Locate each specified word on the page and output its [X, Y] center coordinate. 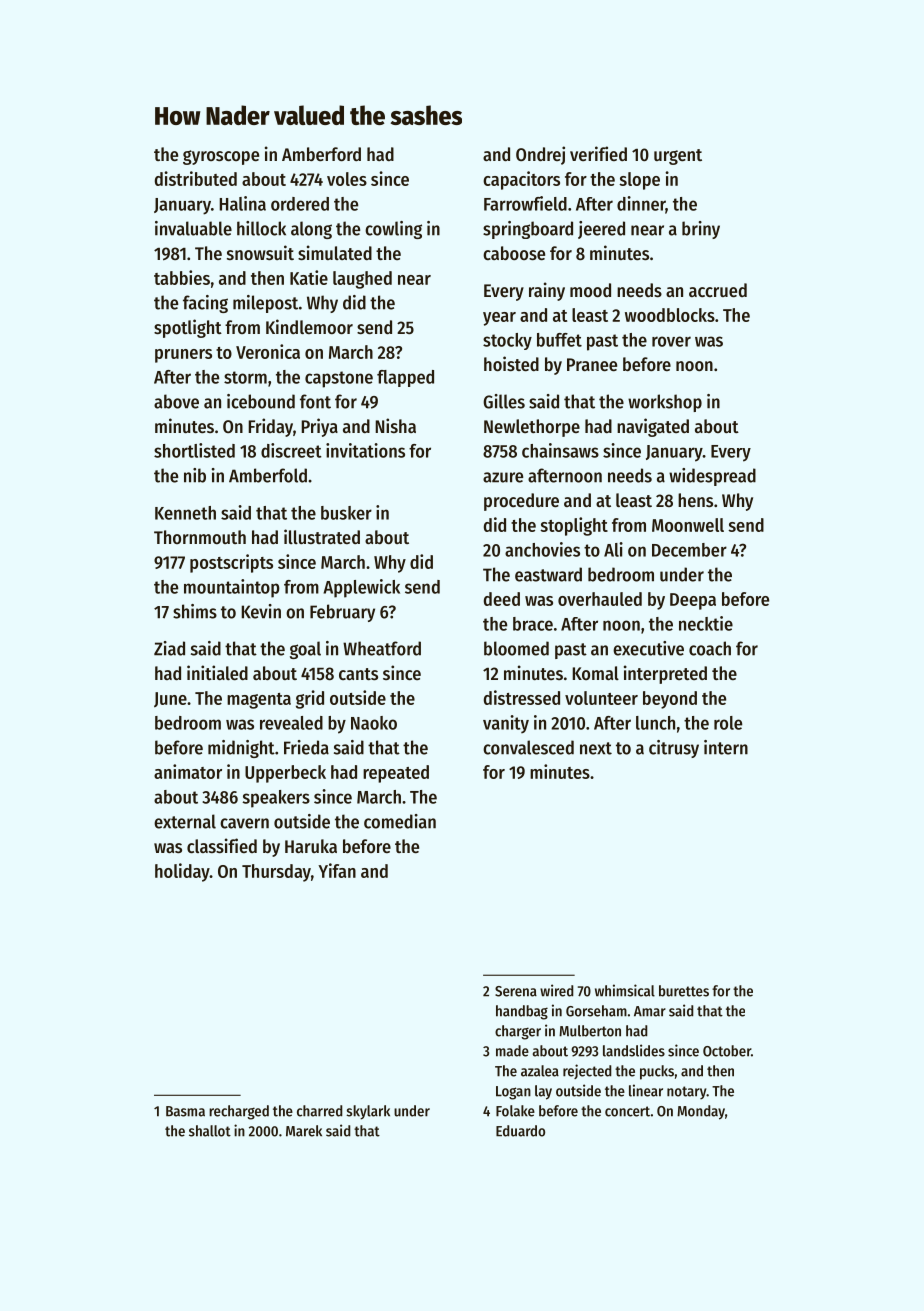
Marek [304, 1131]
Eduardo [520, 1131]
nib [195, 475]
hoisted [511, 363]
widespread [712, 477]
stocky [507, 341]
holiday [182, 872]
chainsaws [560, 450]
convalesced [528, 747]
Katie [309, 277]
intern [726, 747]
